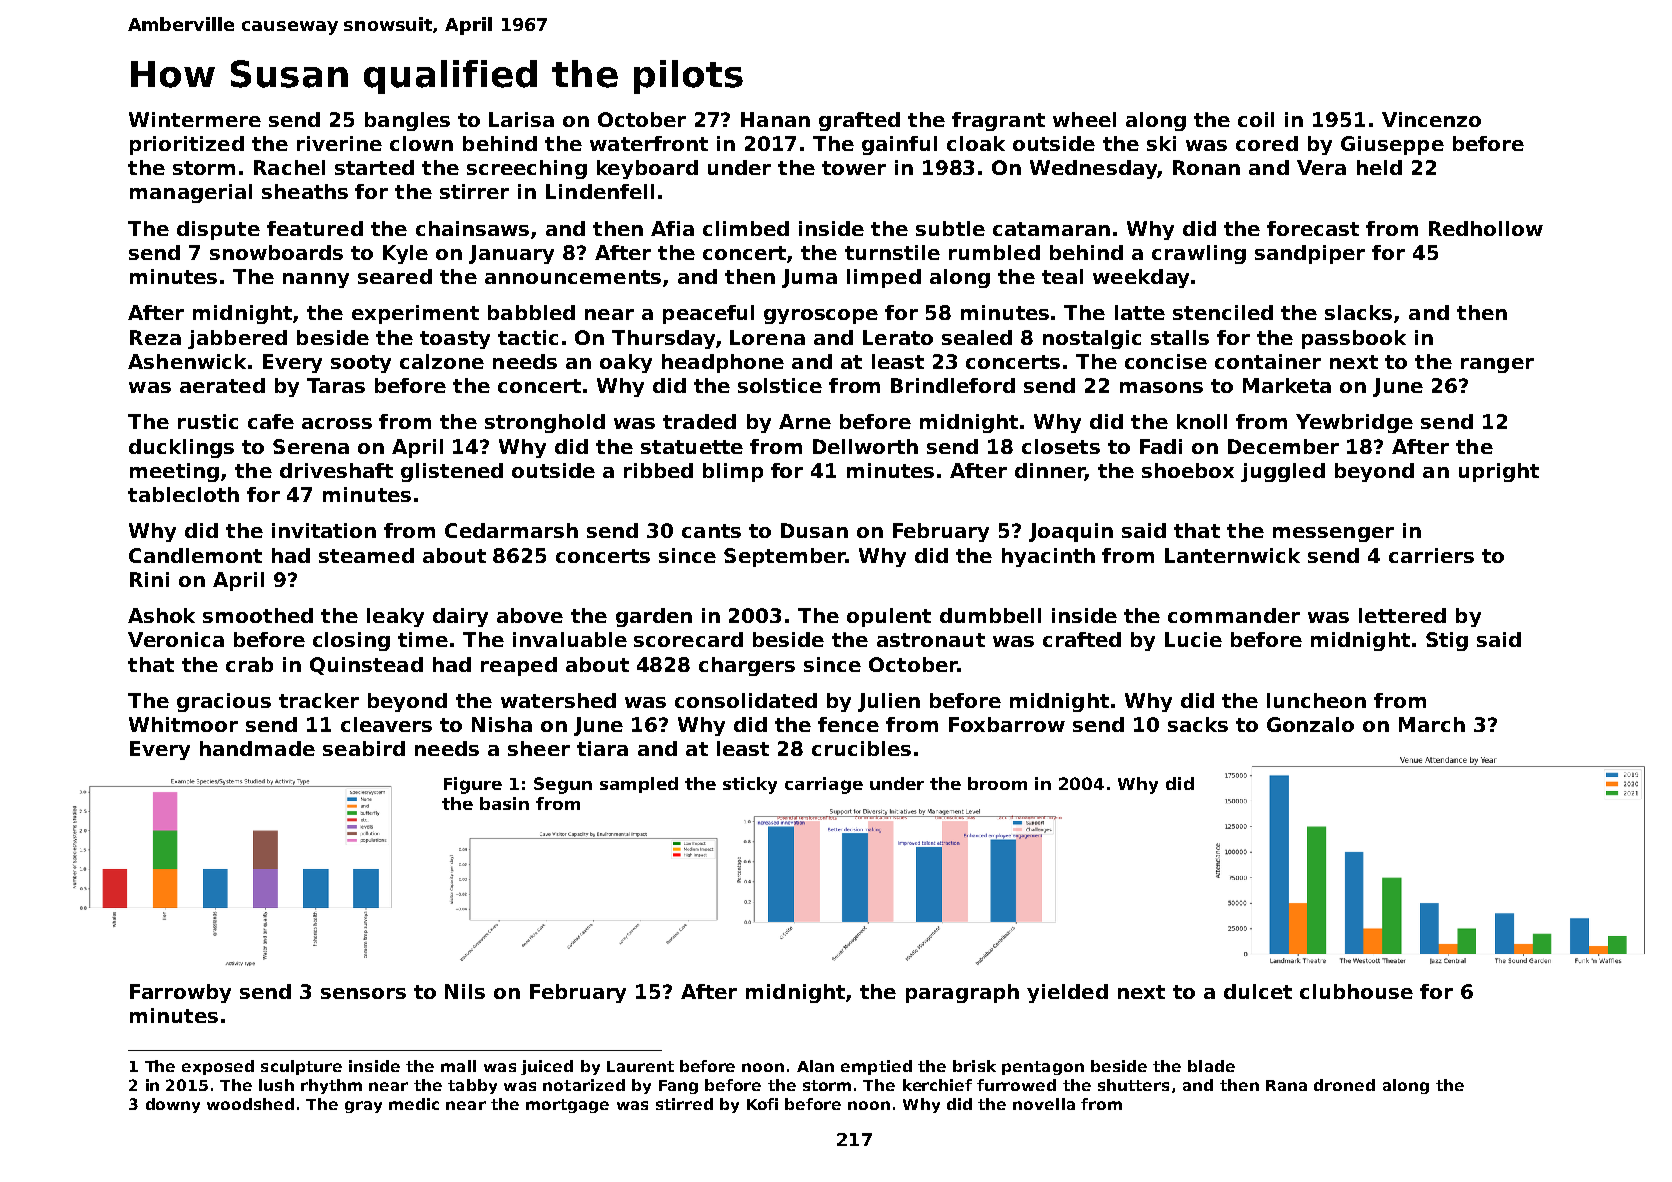 Image resolution: width=1672 pixels, height=1182 pixels. Describe the element at coordinates (762, 1104) in the screenshot. I see `Kofi` at that location.
